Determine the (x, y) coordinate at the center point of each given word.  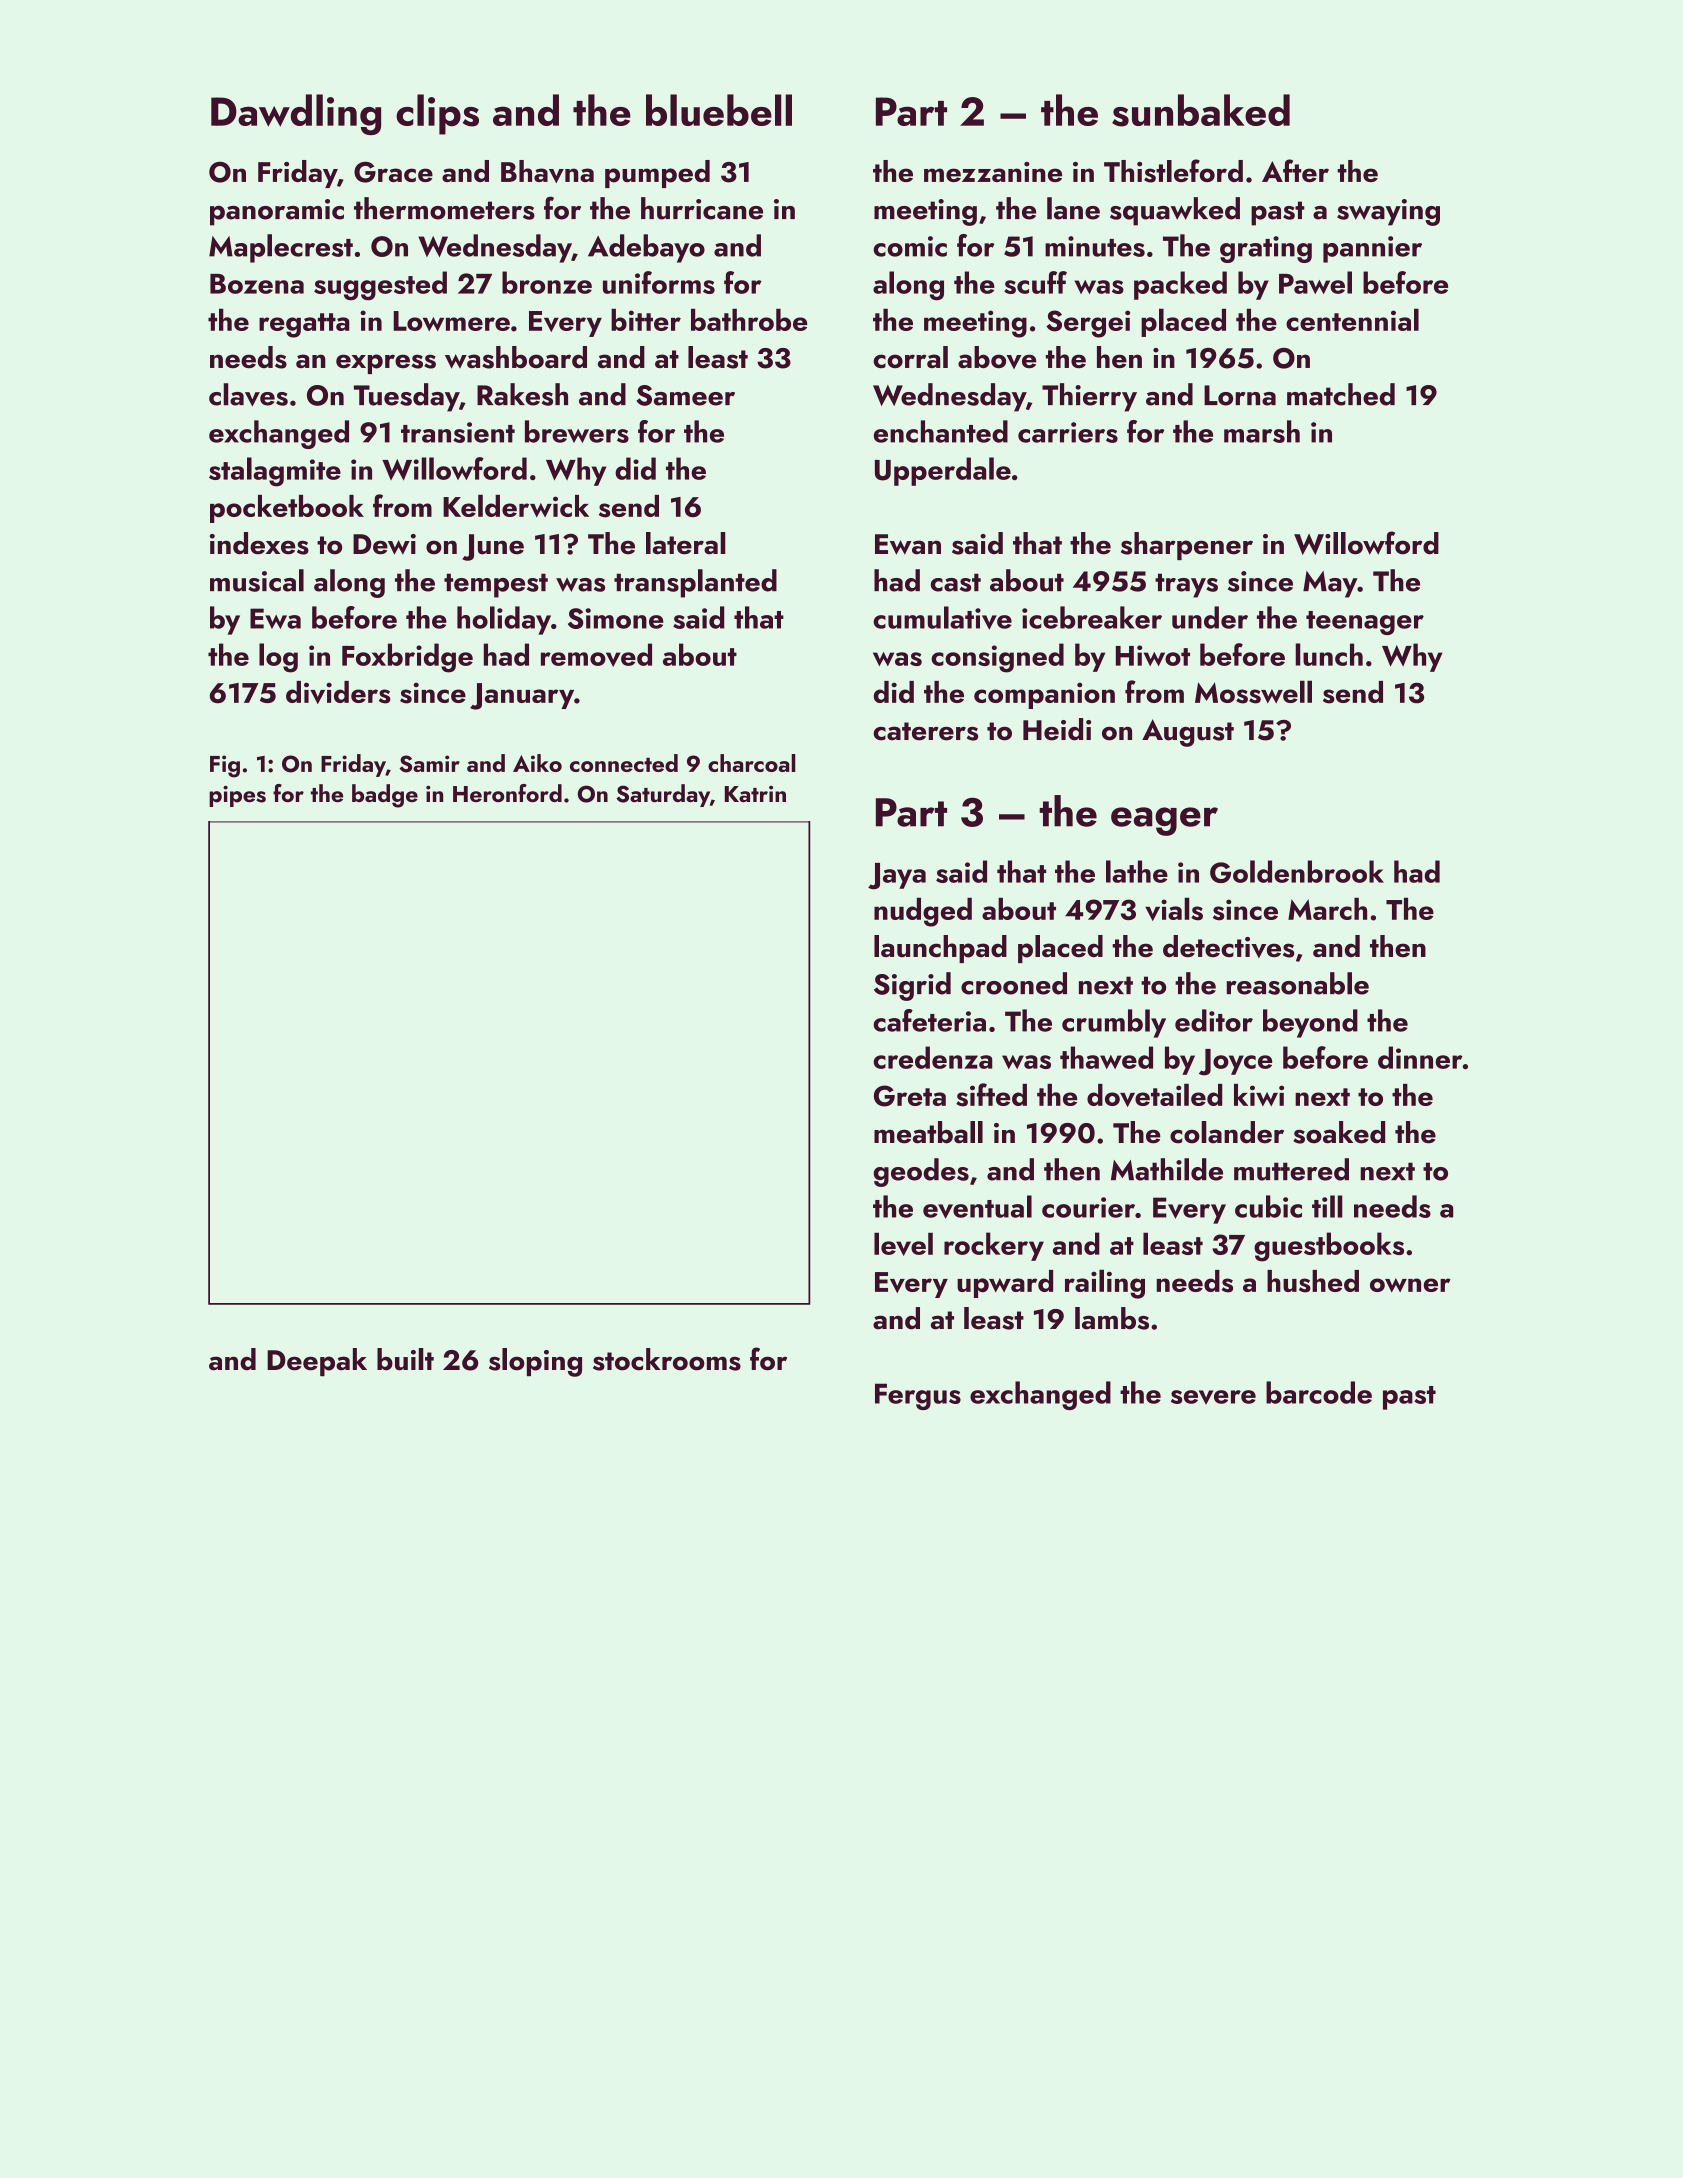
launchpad (940, 949)
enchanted (941, 431)
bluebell (719, 110)
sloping (535, 1362)
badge (385, 796)
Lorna (1240, 395)
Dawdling (296, 114)
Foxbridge (407, 658)
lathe (1137, 871)
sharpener (1187, 546)
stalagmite (275, 472)
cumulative (942, 618)
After (1295, 170)
